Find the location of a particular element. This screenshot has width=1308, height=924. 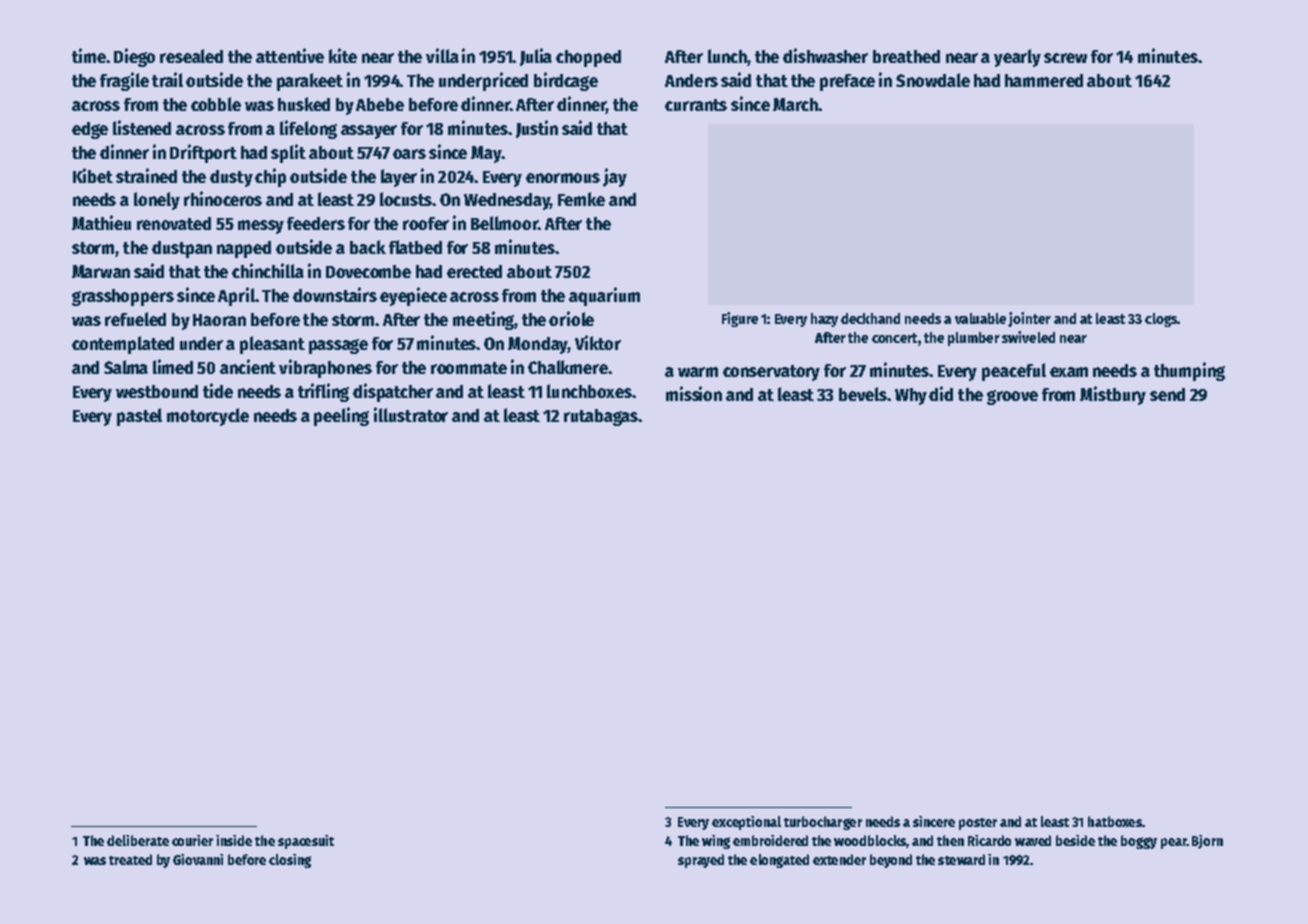

clogs is located at coordinates (1161, 320).
